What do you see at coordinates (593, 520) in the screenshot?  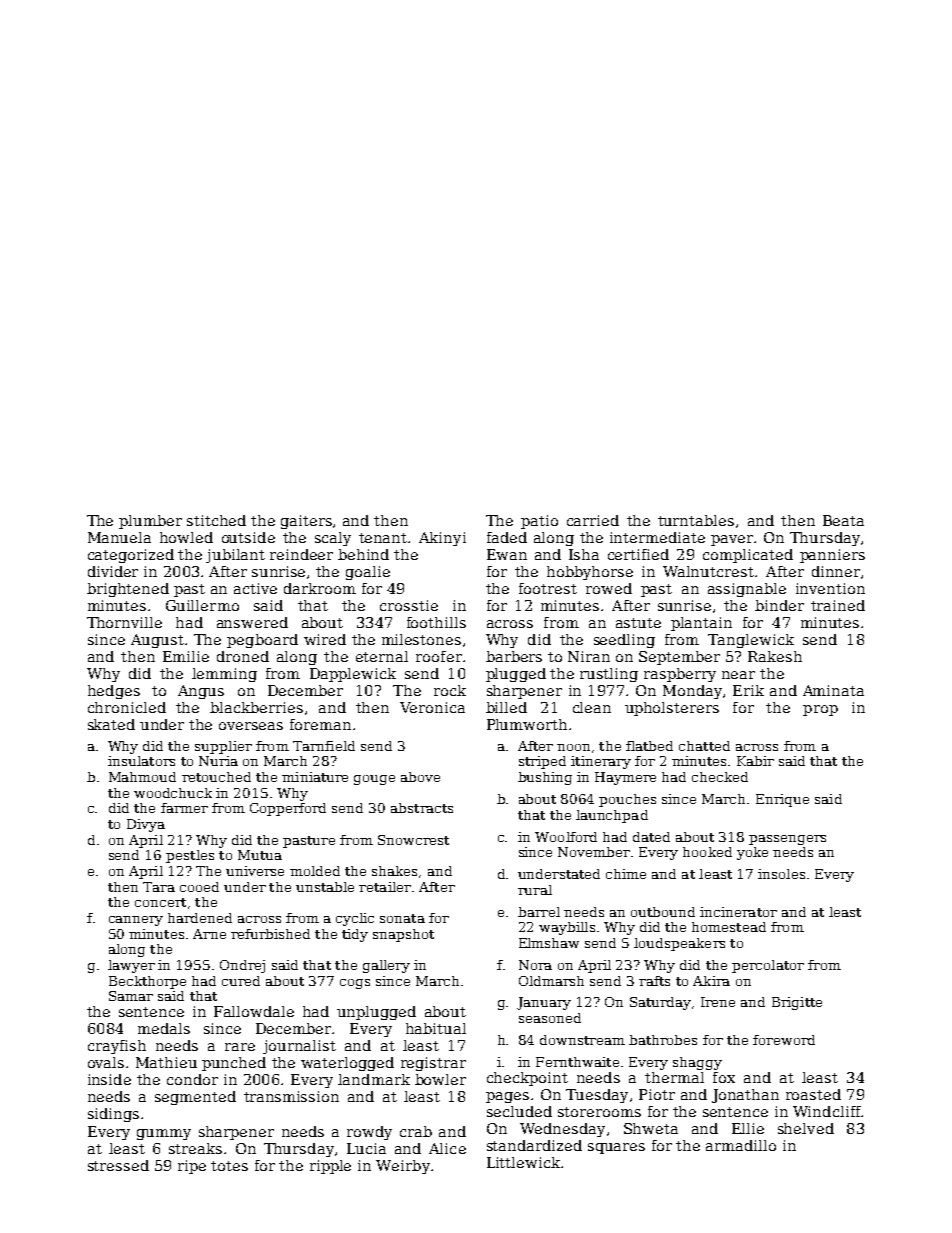 I see `carried` at bounding box center [593, 520].
